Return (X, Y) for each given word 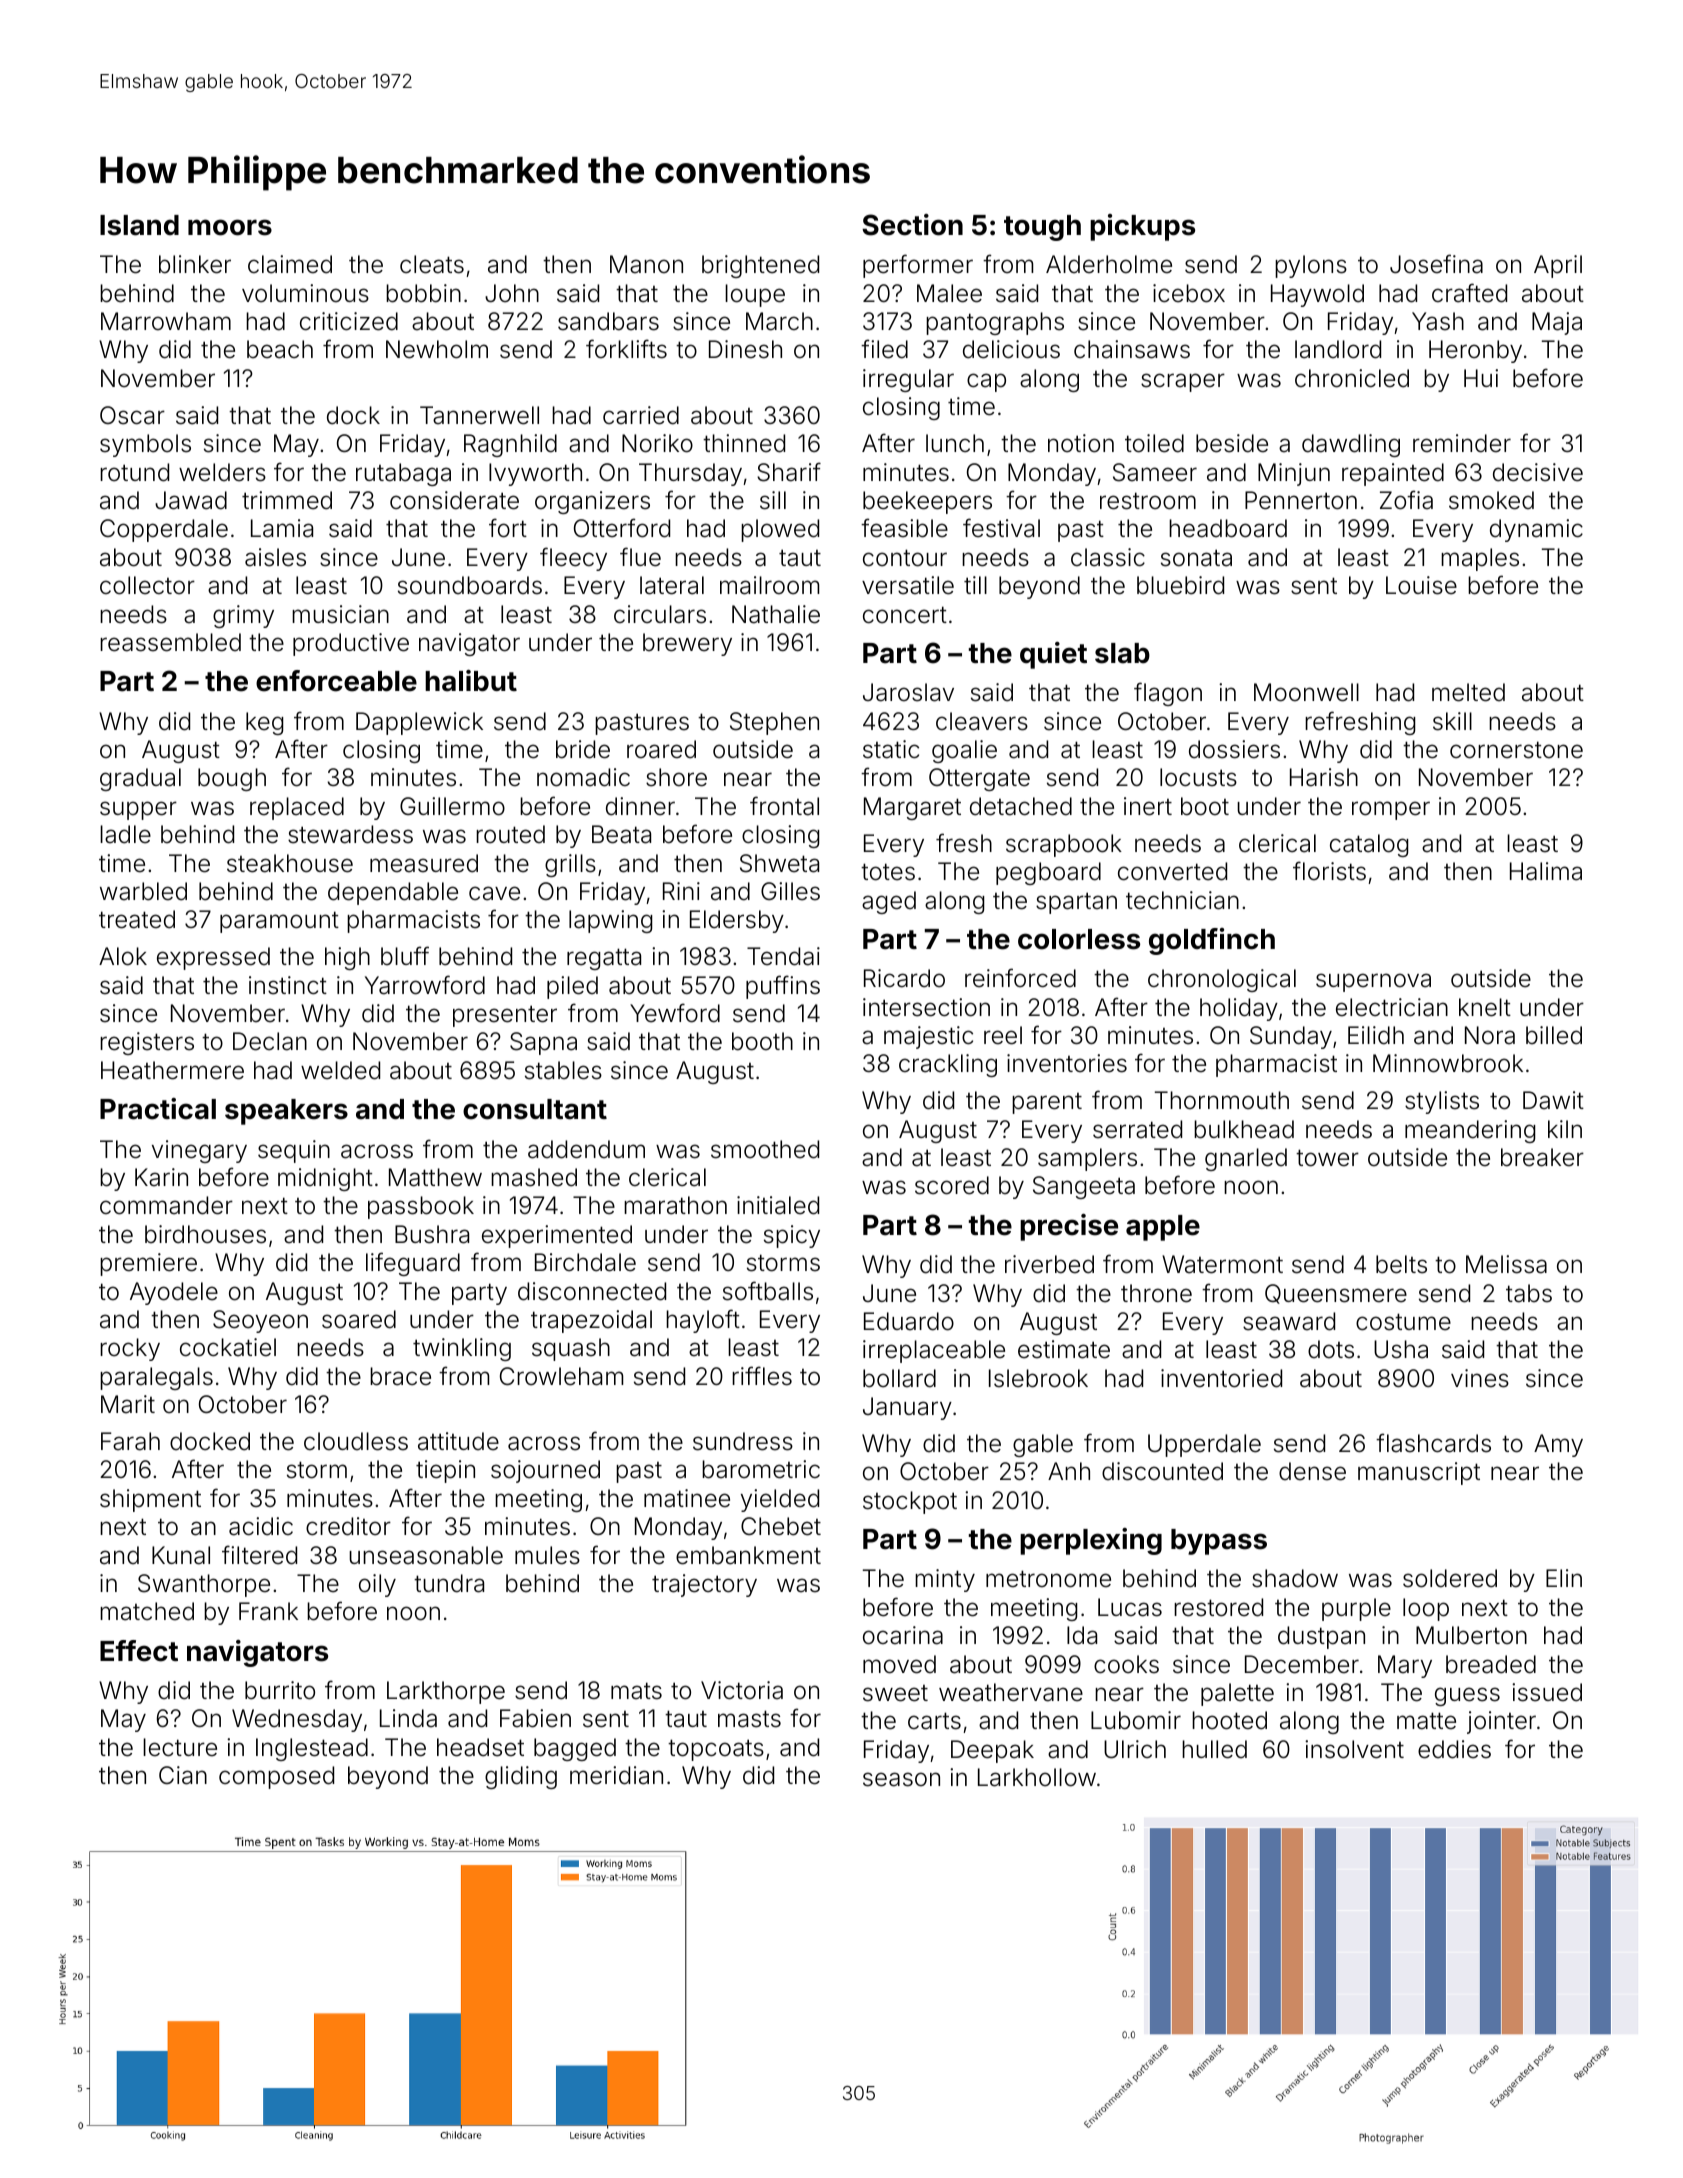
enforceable (336, 681)
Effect (139, 1651)
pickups (1142, 227)
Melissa (1506, 1264)
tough (1042, 228)
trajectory (704, 1585)
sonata (1196, 558)
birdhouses (205, 1234)
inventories (1067, 1063)
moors (230, 227)
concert (905, 615)
